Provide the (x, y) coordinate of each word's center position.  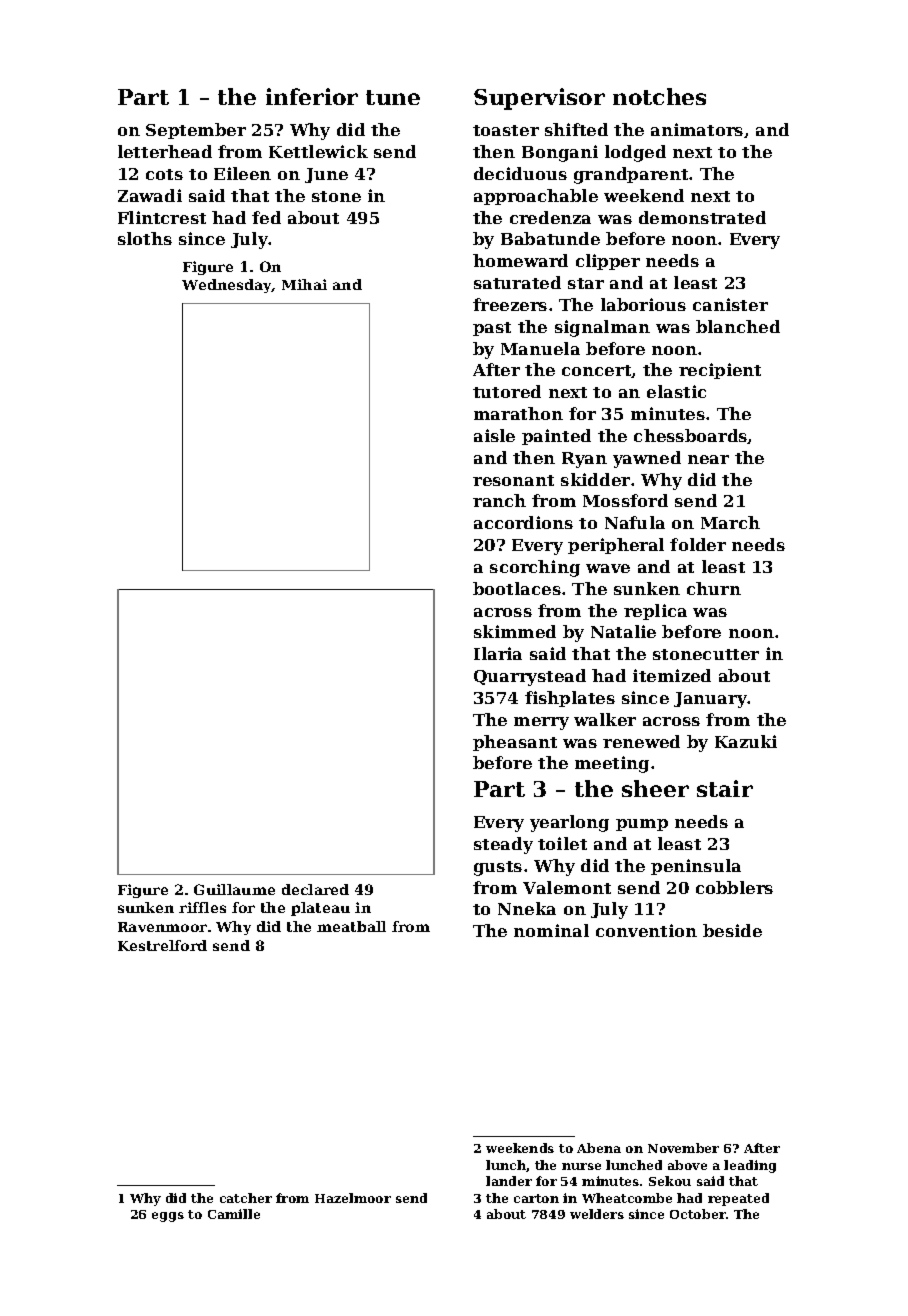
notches (659, 96)
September (196, 131)
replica (655, 612)
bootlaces (517, 588)
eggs (168, 1217)
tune (393, 97)
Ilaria (498, 653)
